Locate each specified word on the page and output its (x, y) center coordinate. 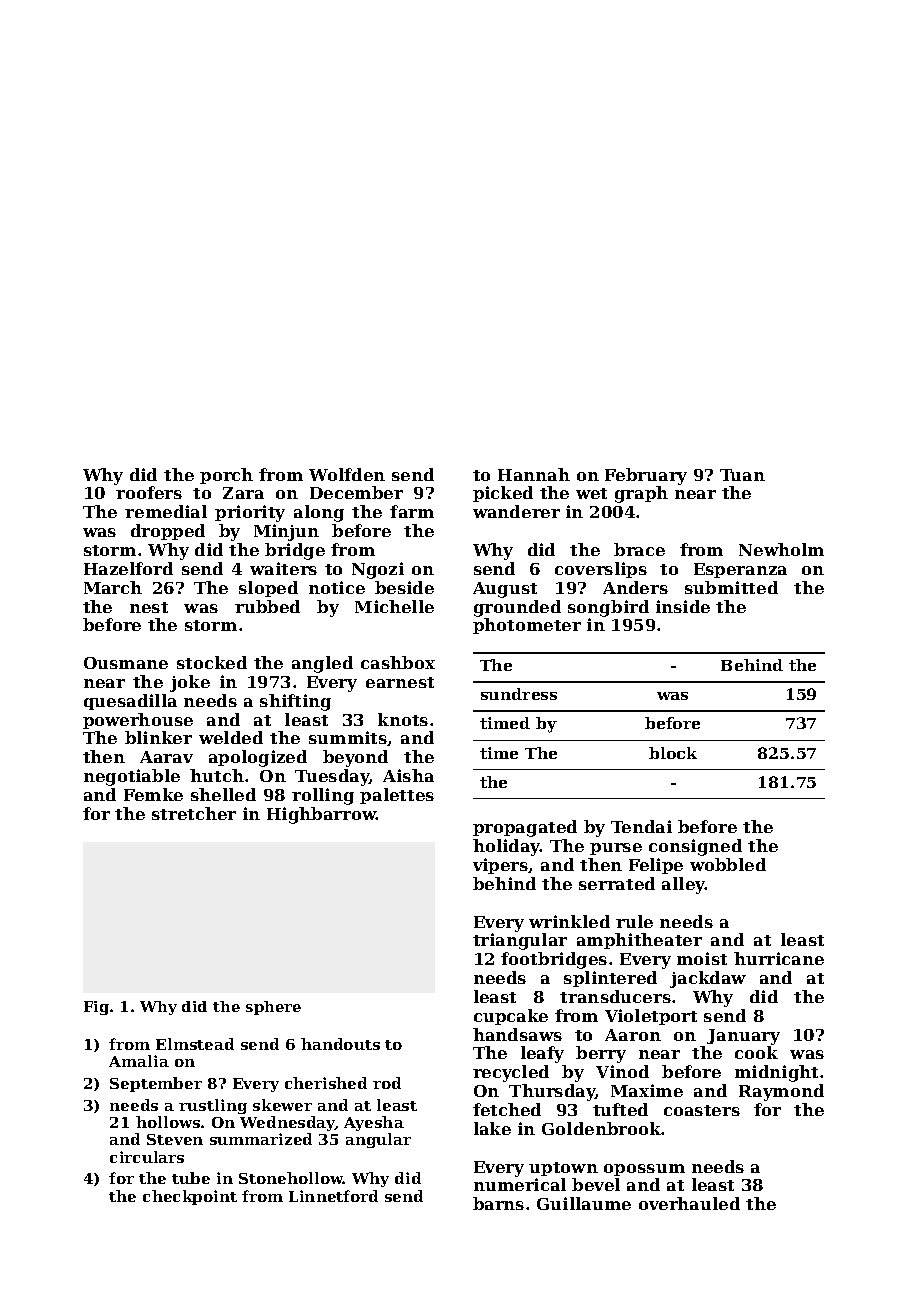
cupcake (511, 1017)
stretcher (194, 813)
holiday (506, 847)
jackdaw (708, 979)
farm (412, 511)
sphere (273, 1008)
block (673, 753)
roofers (149, 492)
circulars (147, 1157)
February (646, 476)
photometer (527, 626)
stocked (212, 662)
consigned (695, 847)
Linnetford (333, 1196)
